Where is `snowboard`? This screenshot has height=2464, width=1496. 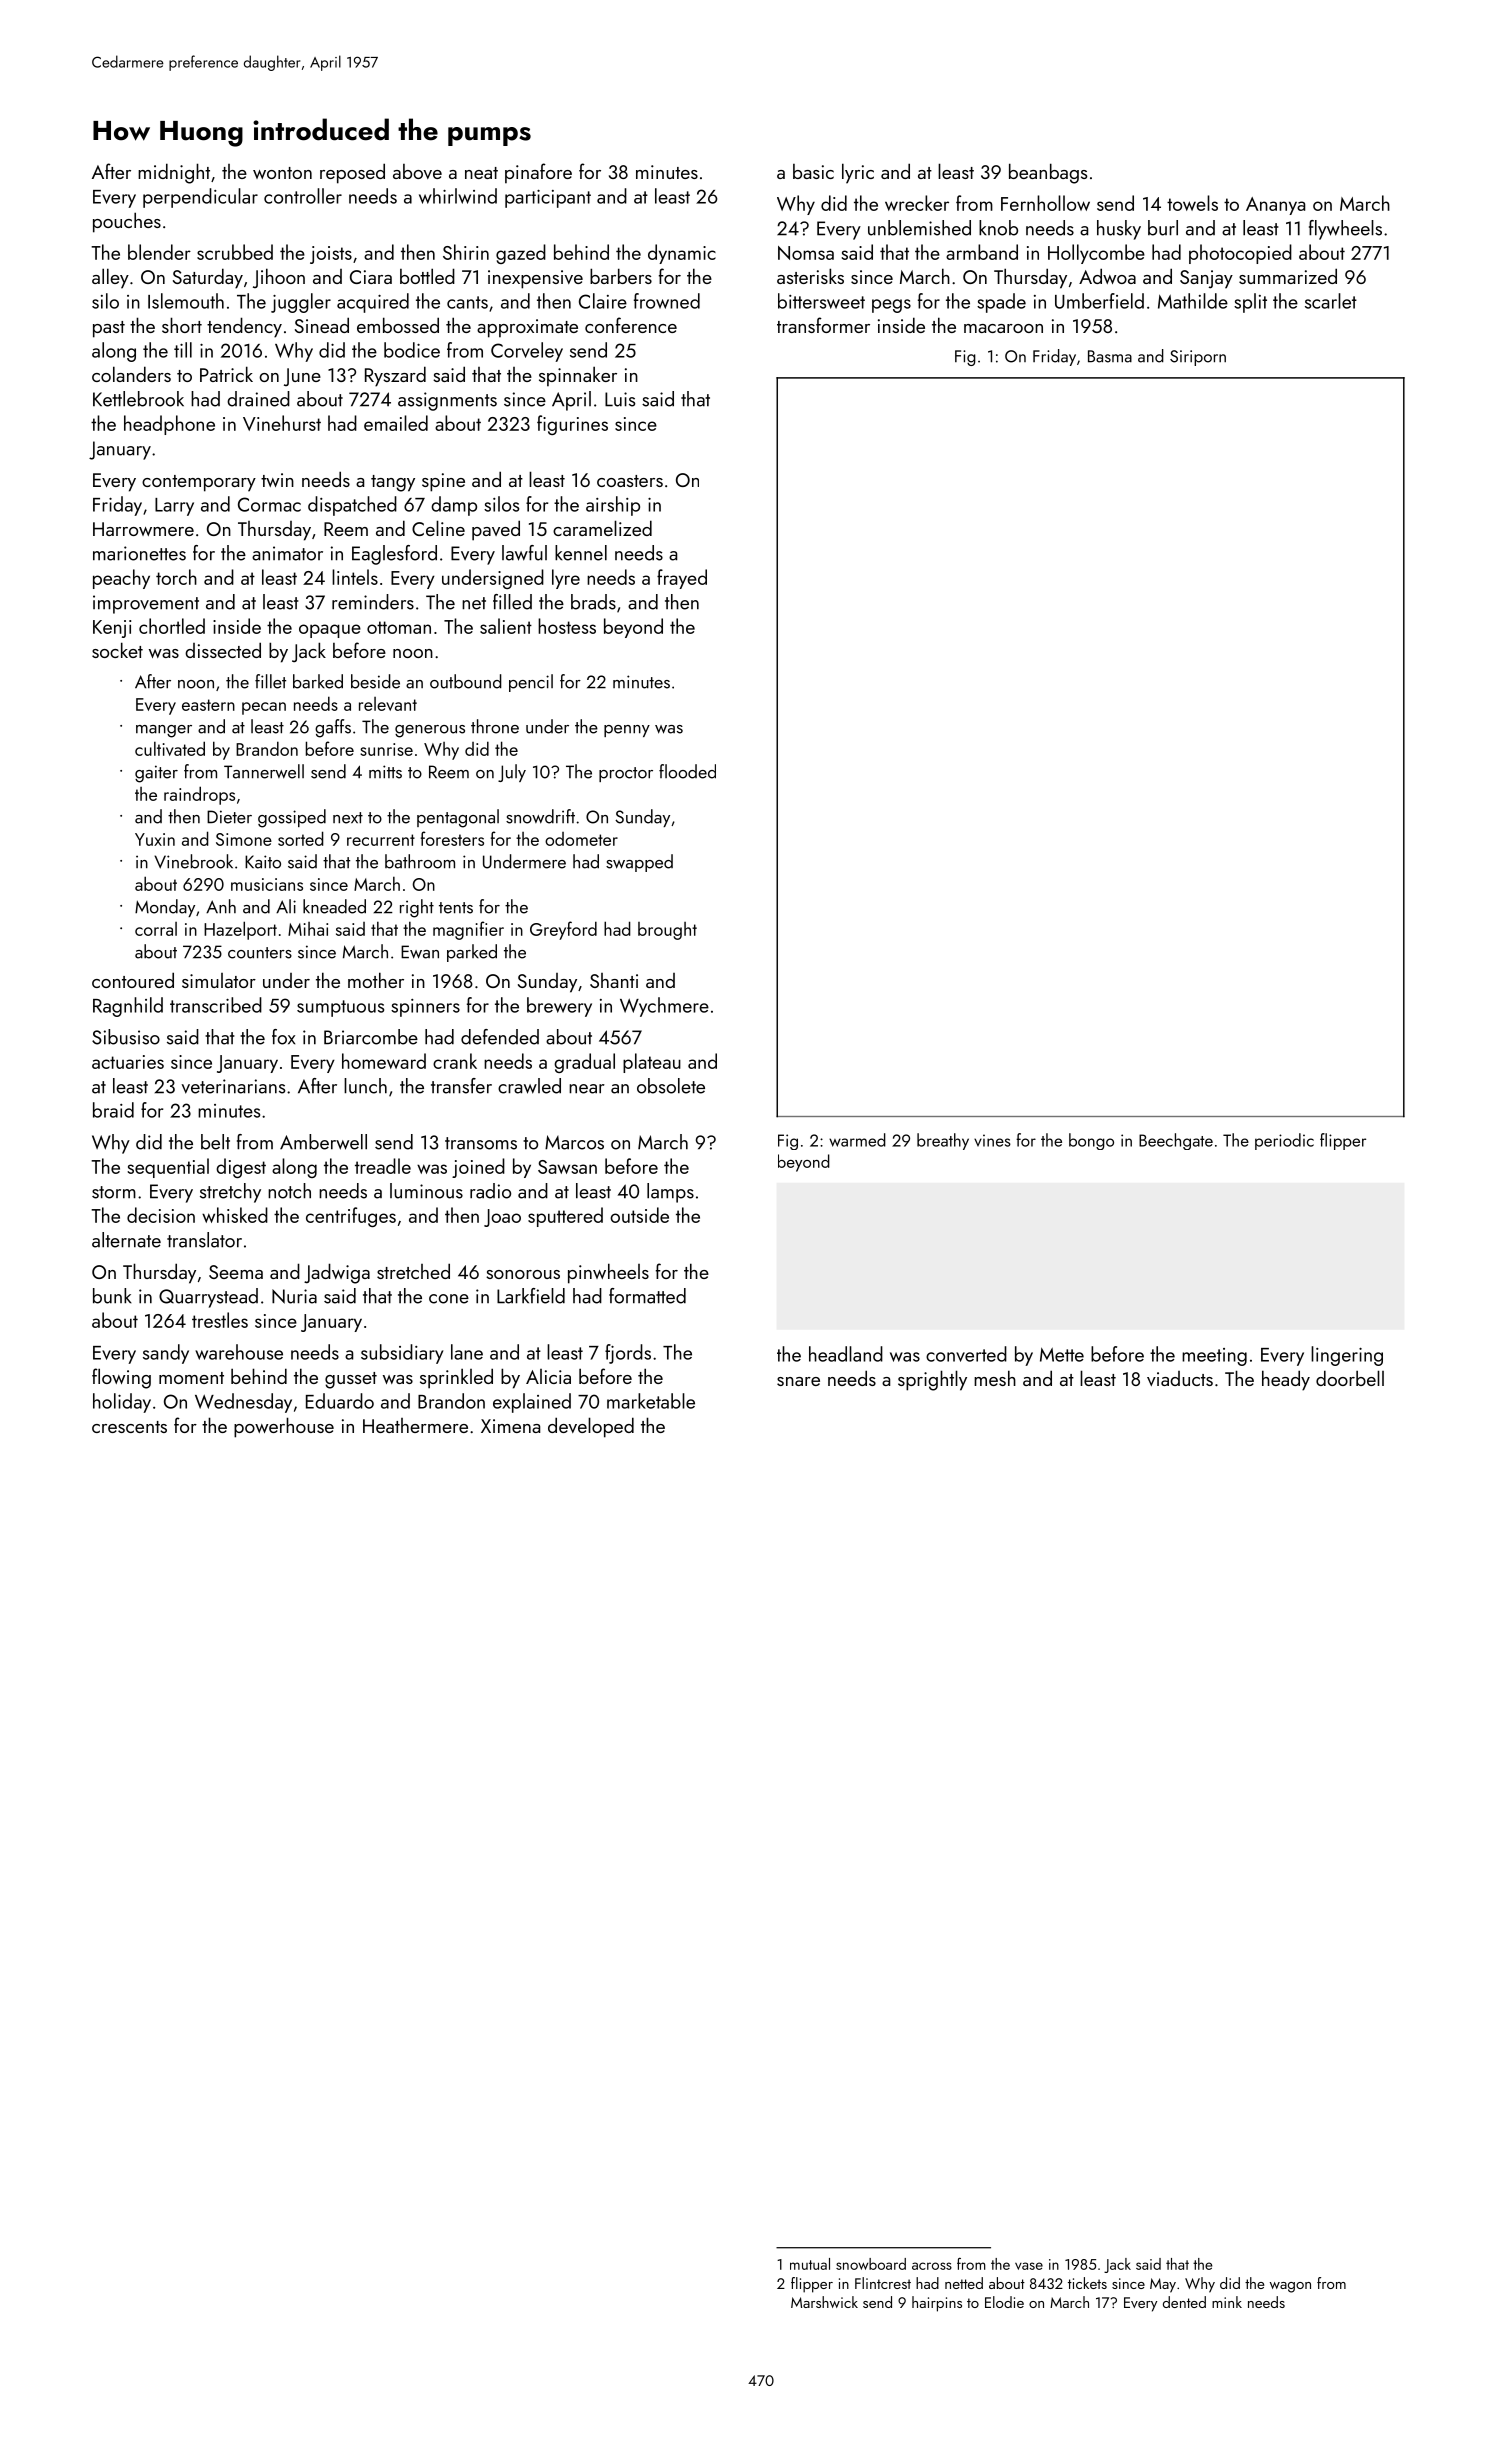
snowboard is located at coordinates (871, 2264).
